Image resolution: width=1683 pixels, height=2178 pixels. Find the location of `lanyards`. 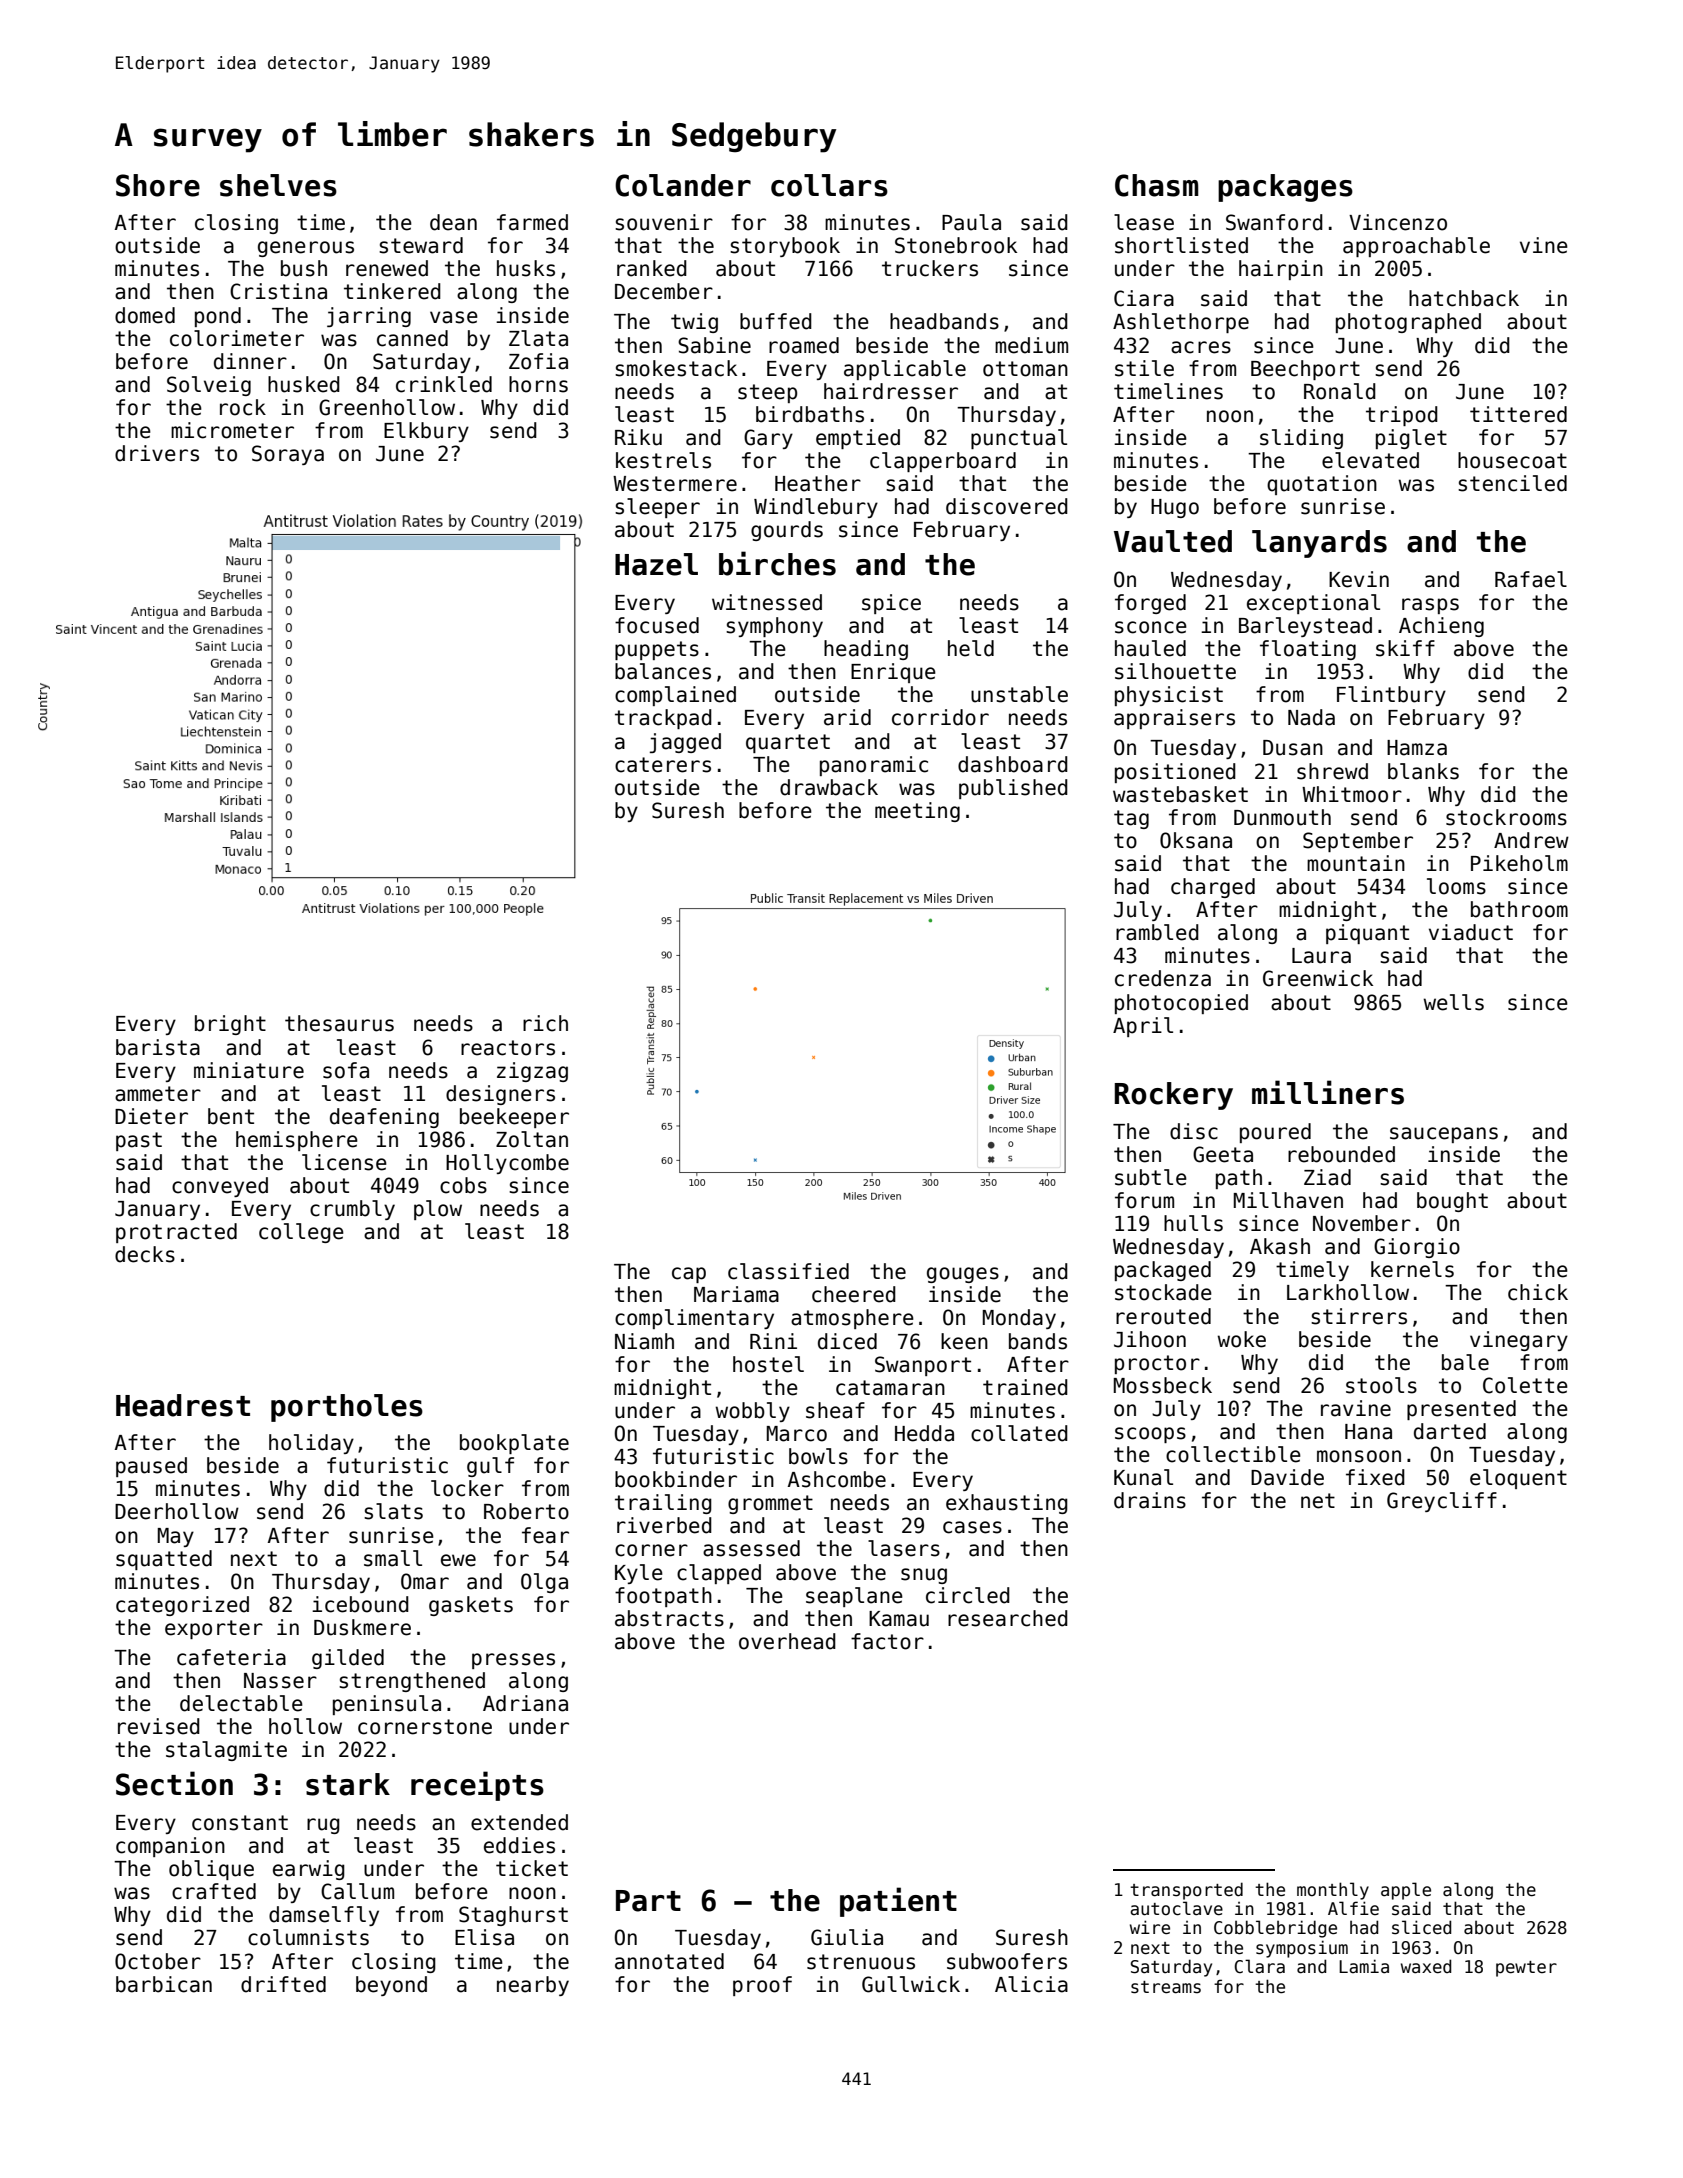

lanyards is located at coordinates (1319, 544).
